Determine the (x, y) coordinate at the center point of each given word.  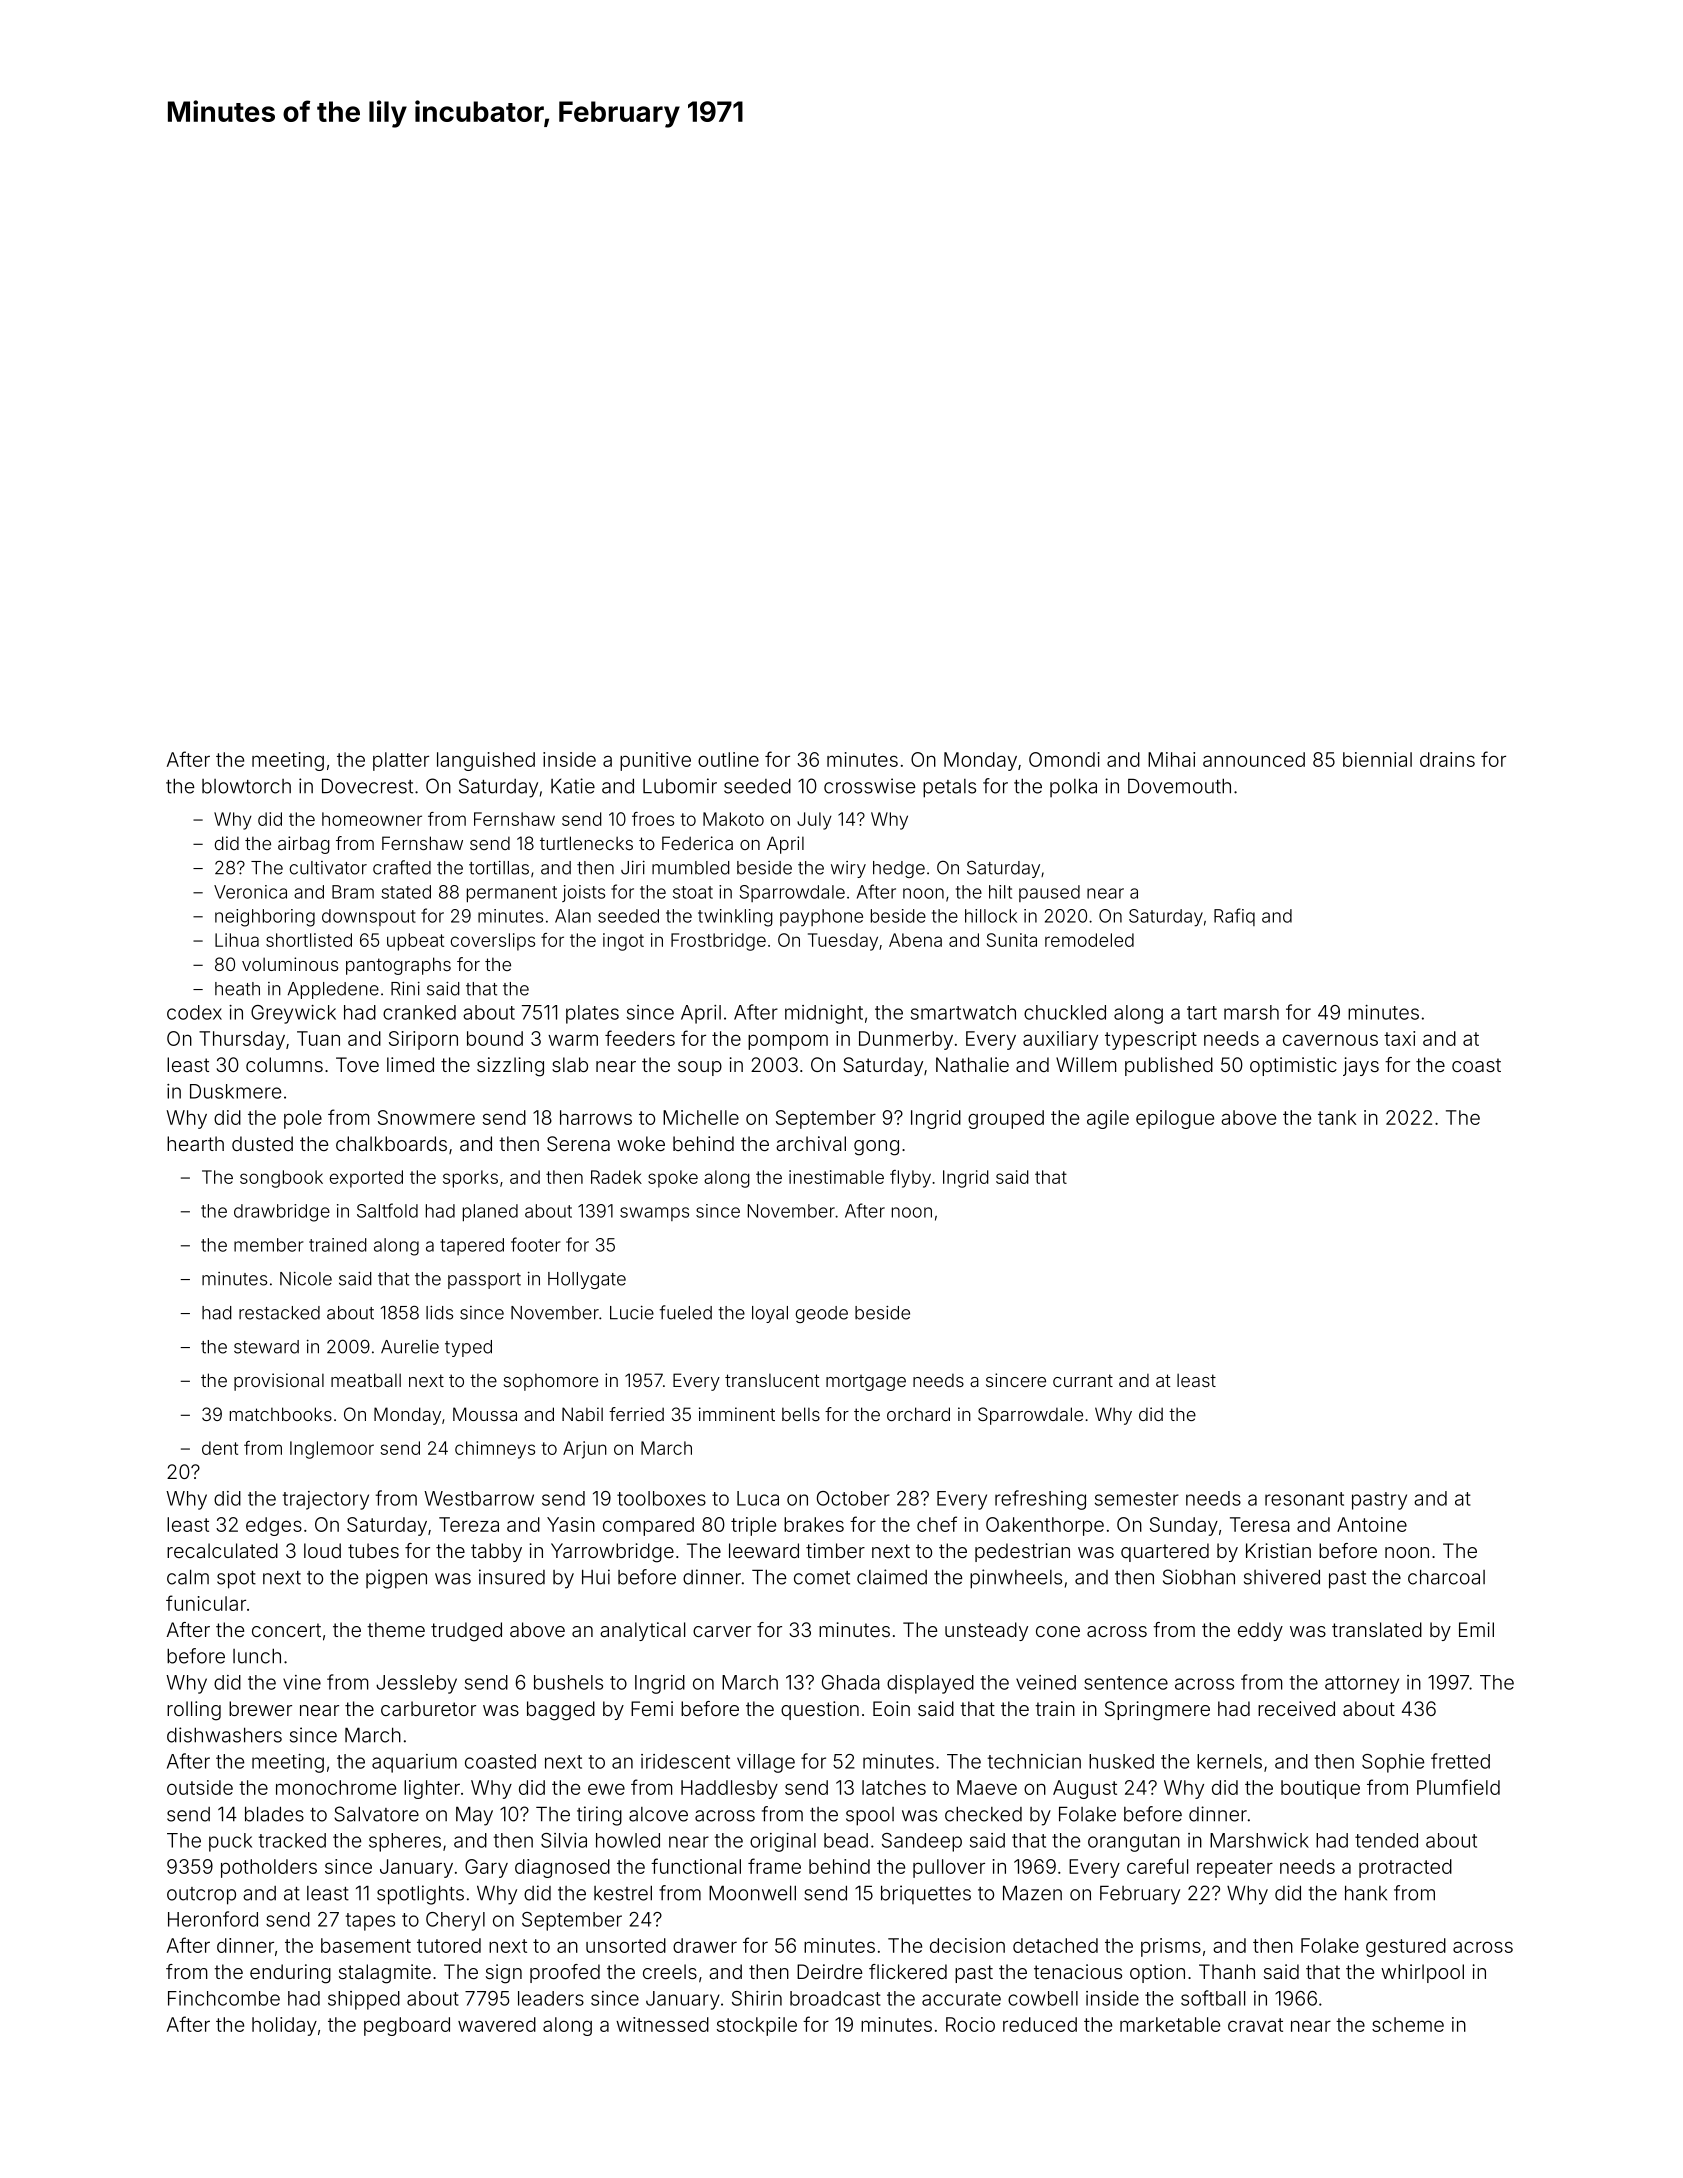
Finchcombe (224, 1998)
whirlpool (1422, 1973)
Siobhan (1199, 1577)
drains (1447, 759)
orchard (918, 1414)
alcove (658, 1814)
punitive (655, 761)
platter (401, 761)
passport (484, 1281)
